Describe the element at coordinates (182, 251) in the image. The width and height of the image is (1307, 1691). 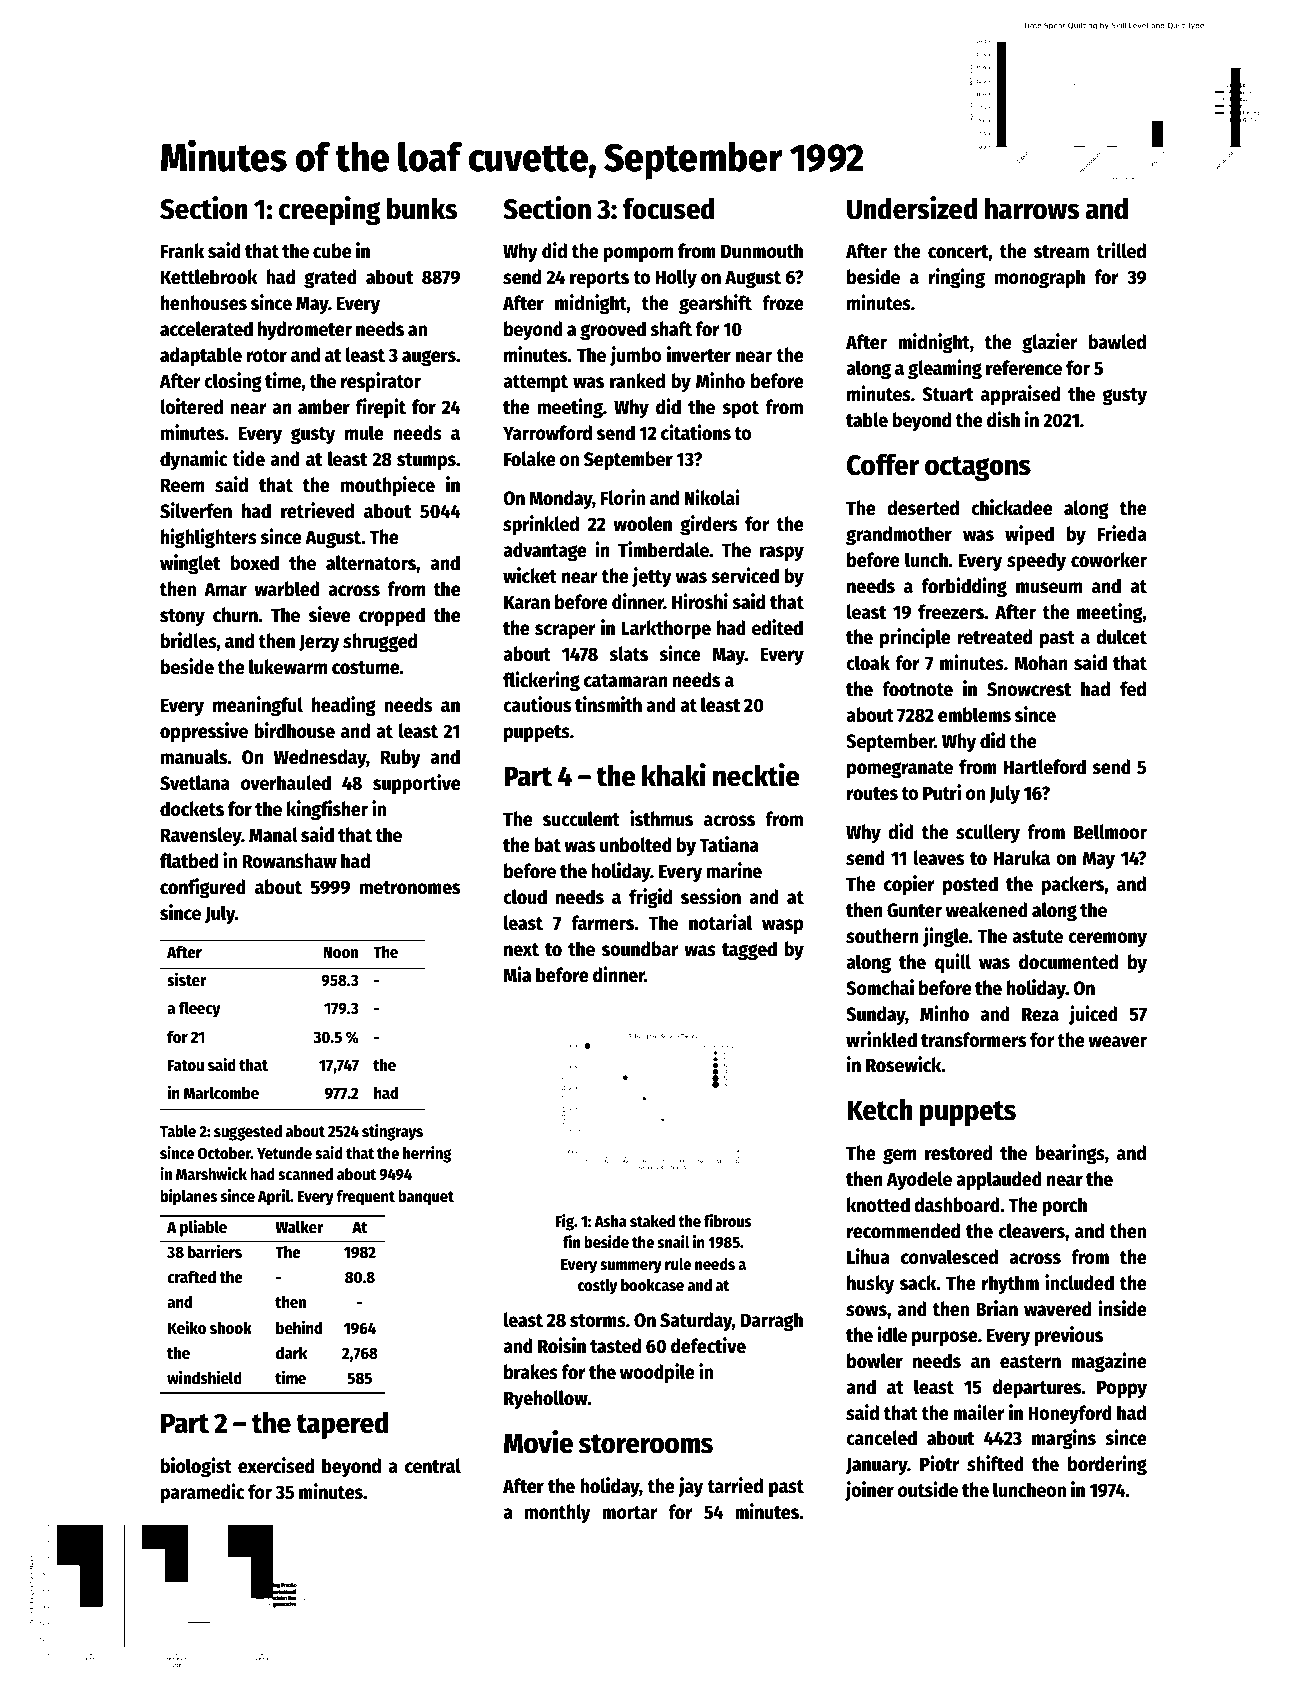
I see `Frank` at that location.
